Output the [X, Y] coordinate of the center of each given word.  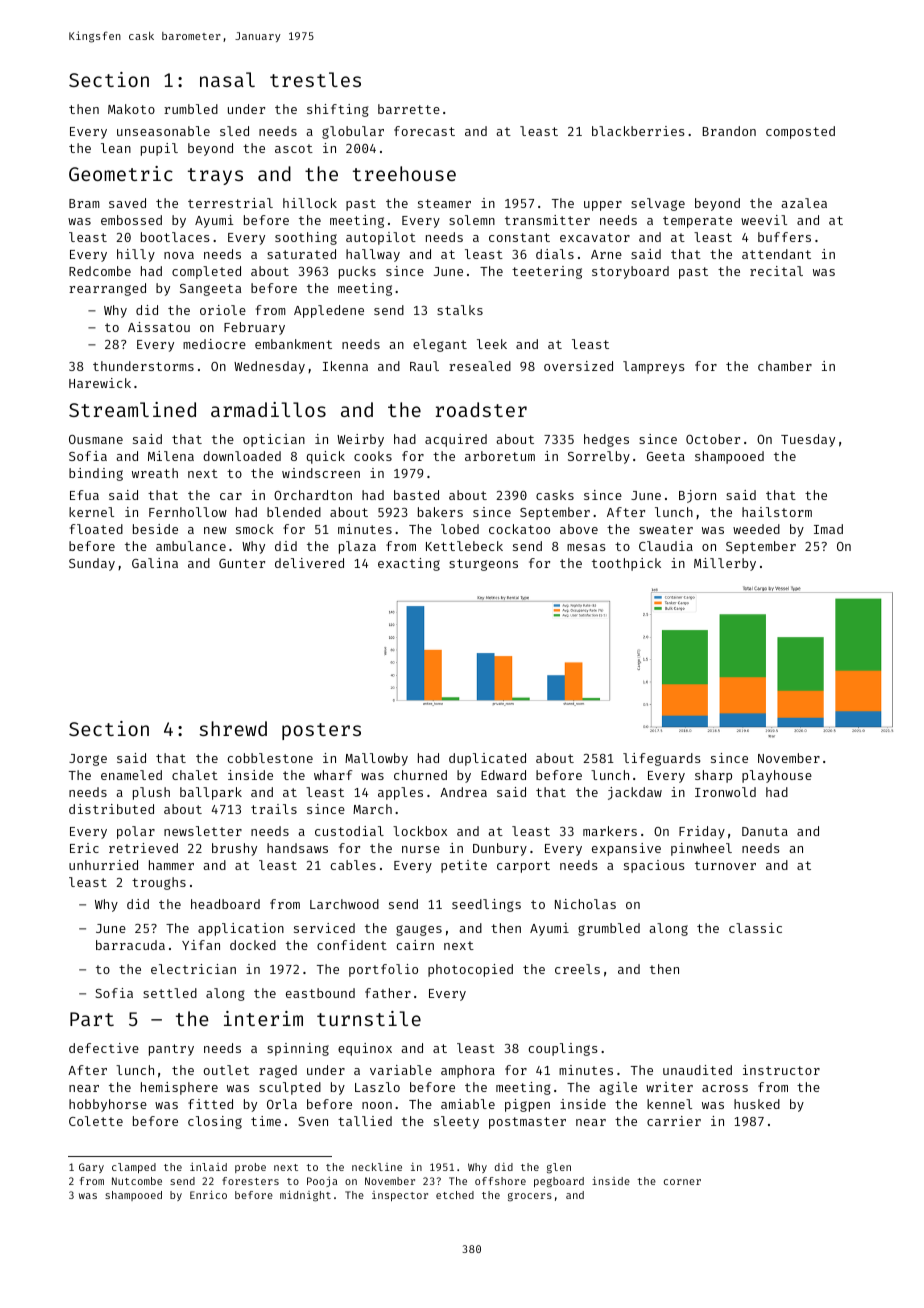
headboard [225, 904]
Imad [828, 529]
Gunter [242, 563]
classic [755, 928]
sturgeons [483, 565]
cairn [415, 945]
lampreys [654, 367]
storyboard [630, 272]
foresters [250, 1181]
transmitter [547, 220]
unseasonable [163, 131]
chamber [785, 366]
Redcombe [100, 271]
